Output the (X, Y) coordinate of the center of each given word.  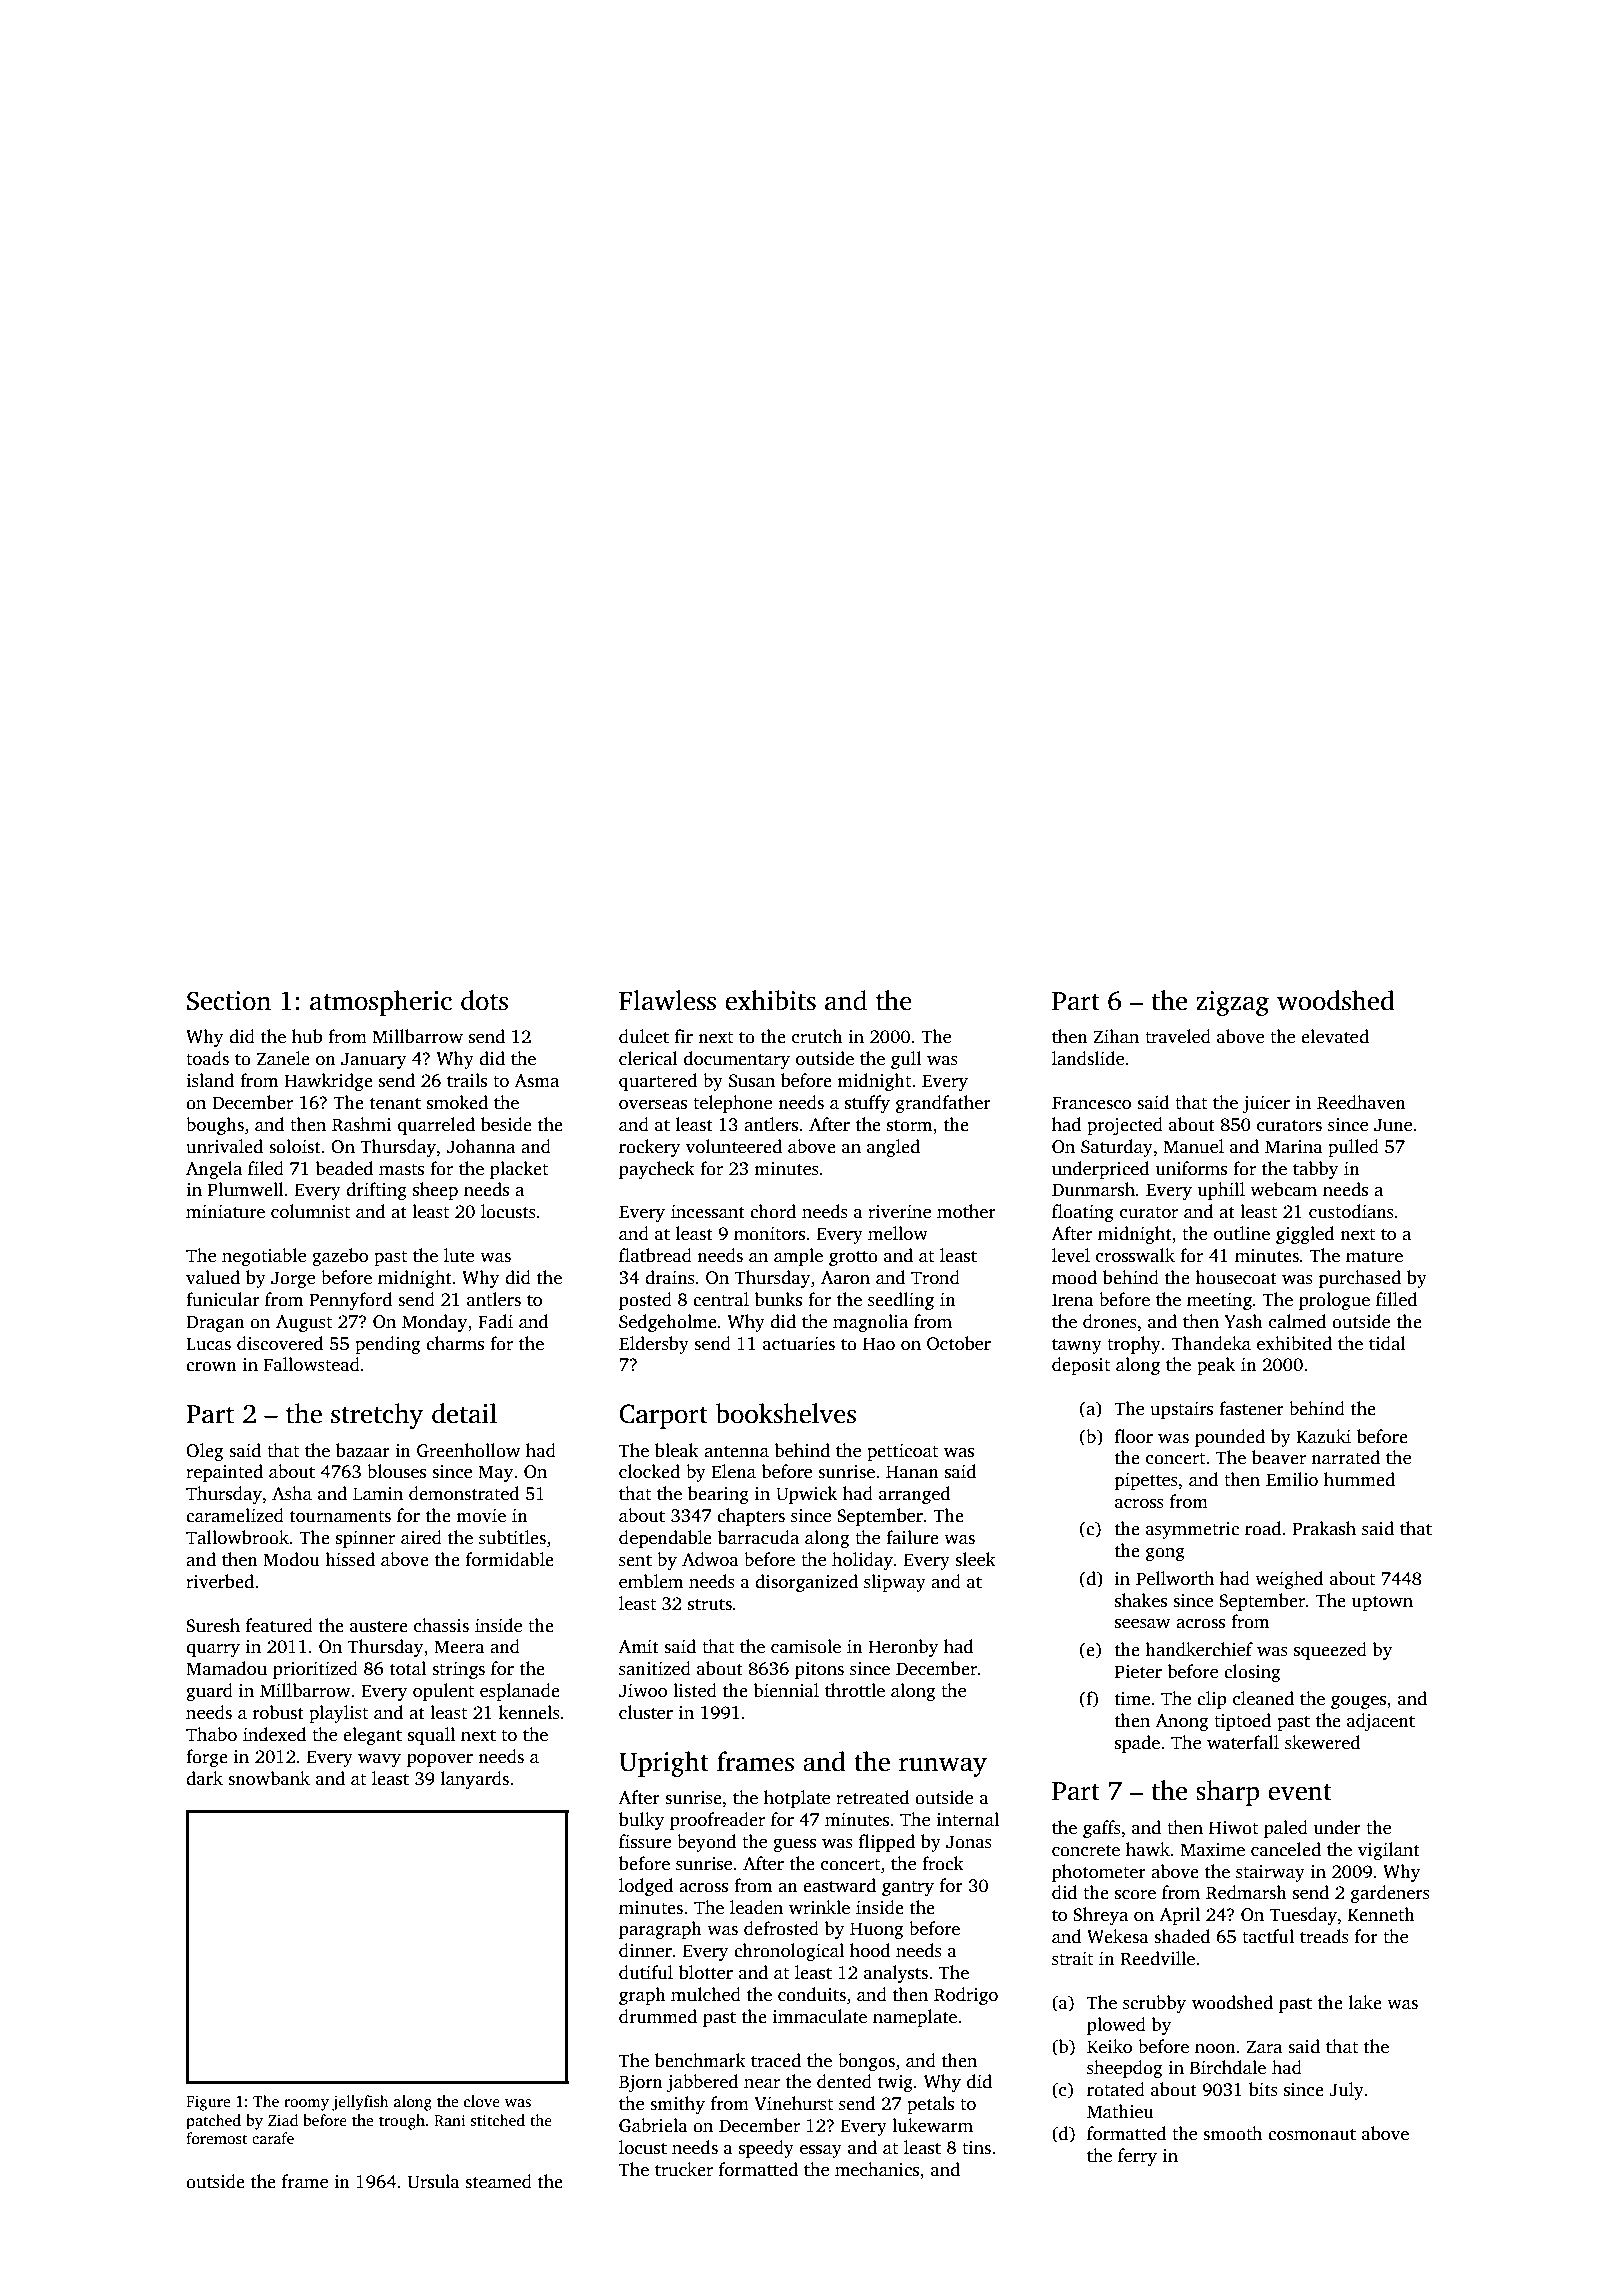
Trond (935, 1277)
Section (229, 1001)
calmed (1298, 1321)
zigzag (1232, 1003)
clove (482, 2101)
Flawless (667, 1000)
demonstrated (464, 1493)
